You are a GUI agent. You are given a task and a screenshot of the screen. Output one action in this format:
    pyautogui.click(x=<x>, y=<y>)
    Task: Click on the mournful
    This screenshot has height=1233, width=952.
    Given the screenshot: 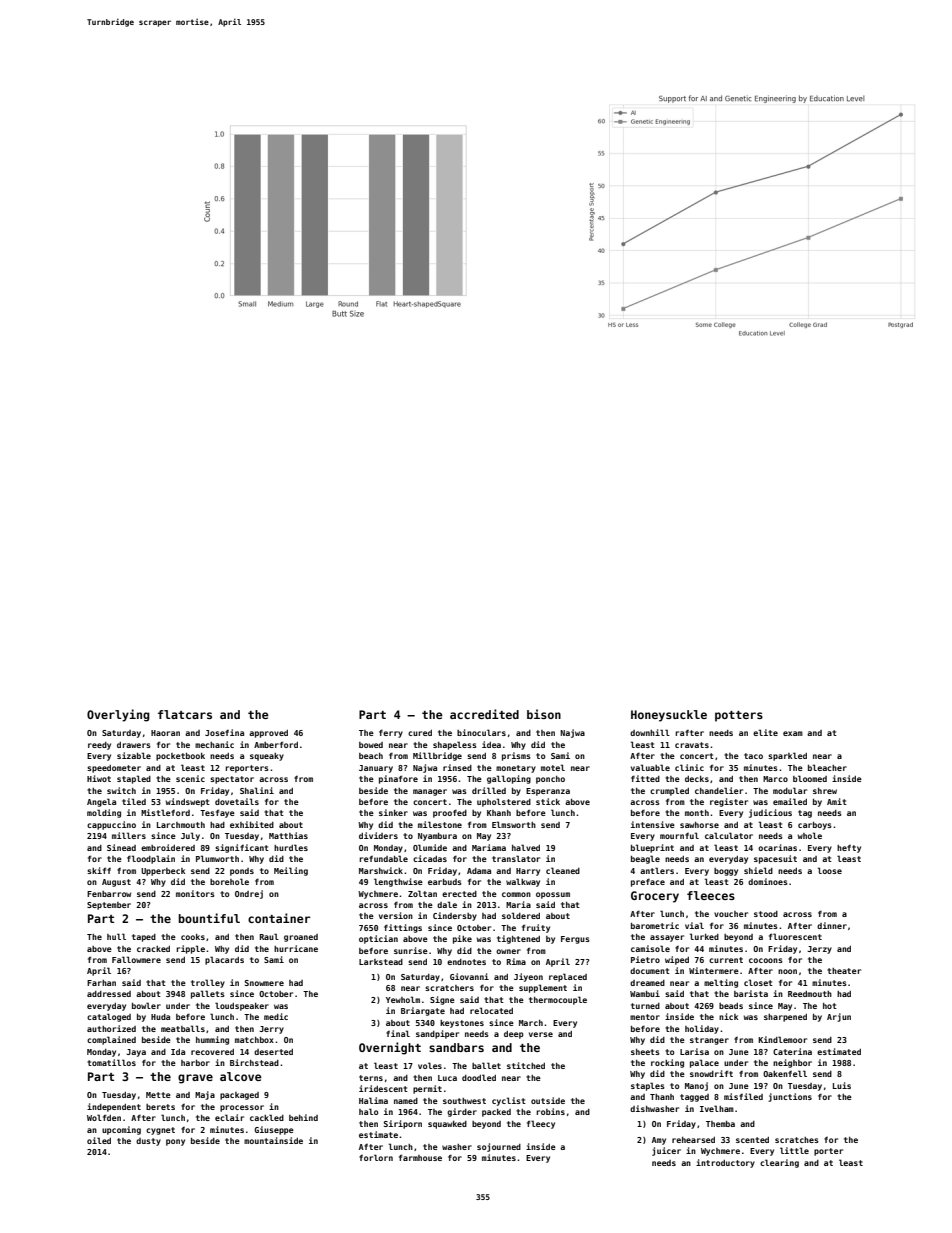 What is the action you would take?
    pyautogui.click(x=679, y=835)
